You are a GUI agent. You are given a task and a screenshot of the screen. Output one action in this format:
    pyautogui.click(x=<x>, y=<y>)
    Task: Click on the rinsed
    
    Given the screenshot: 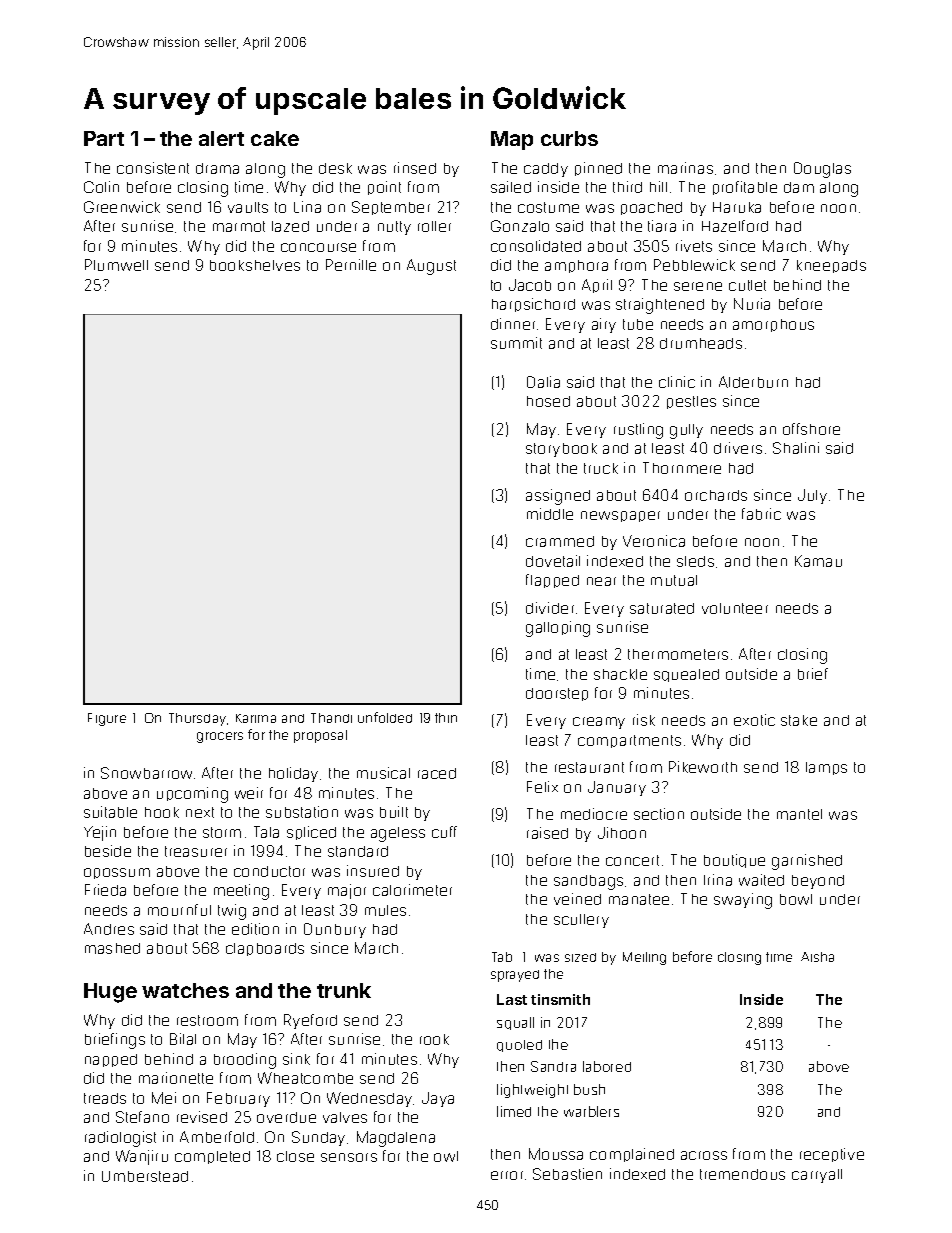 What is the action you would take?
    pyautogui.click(x=415, y=168)
